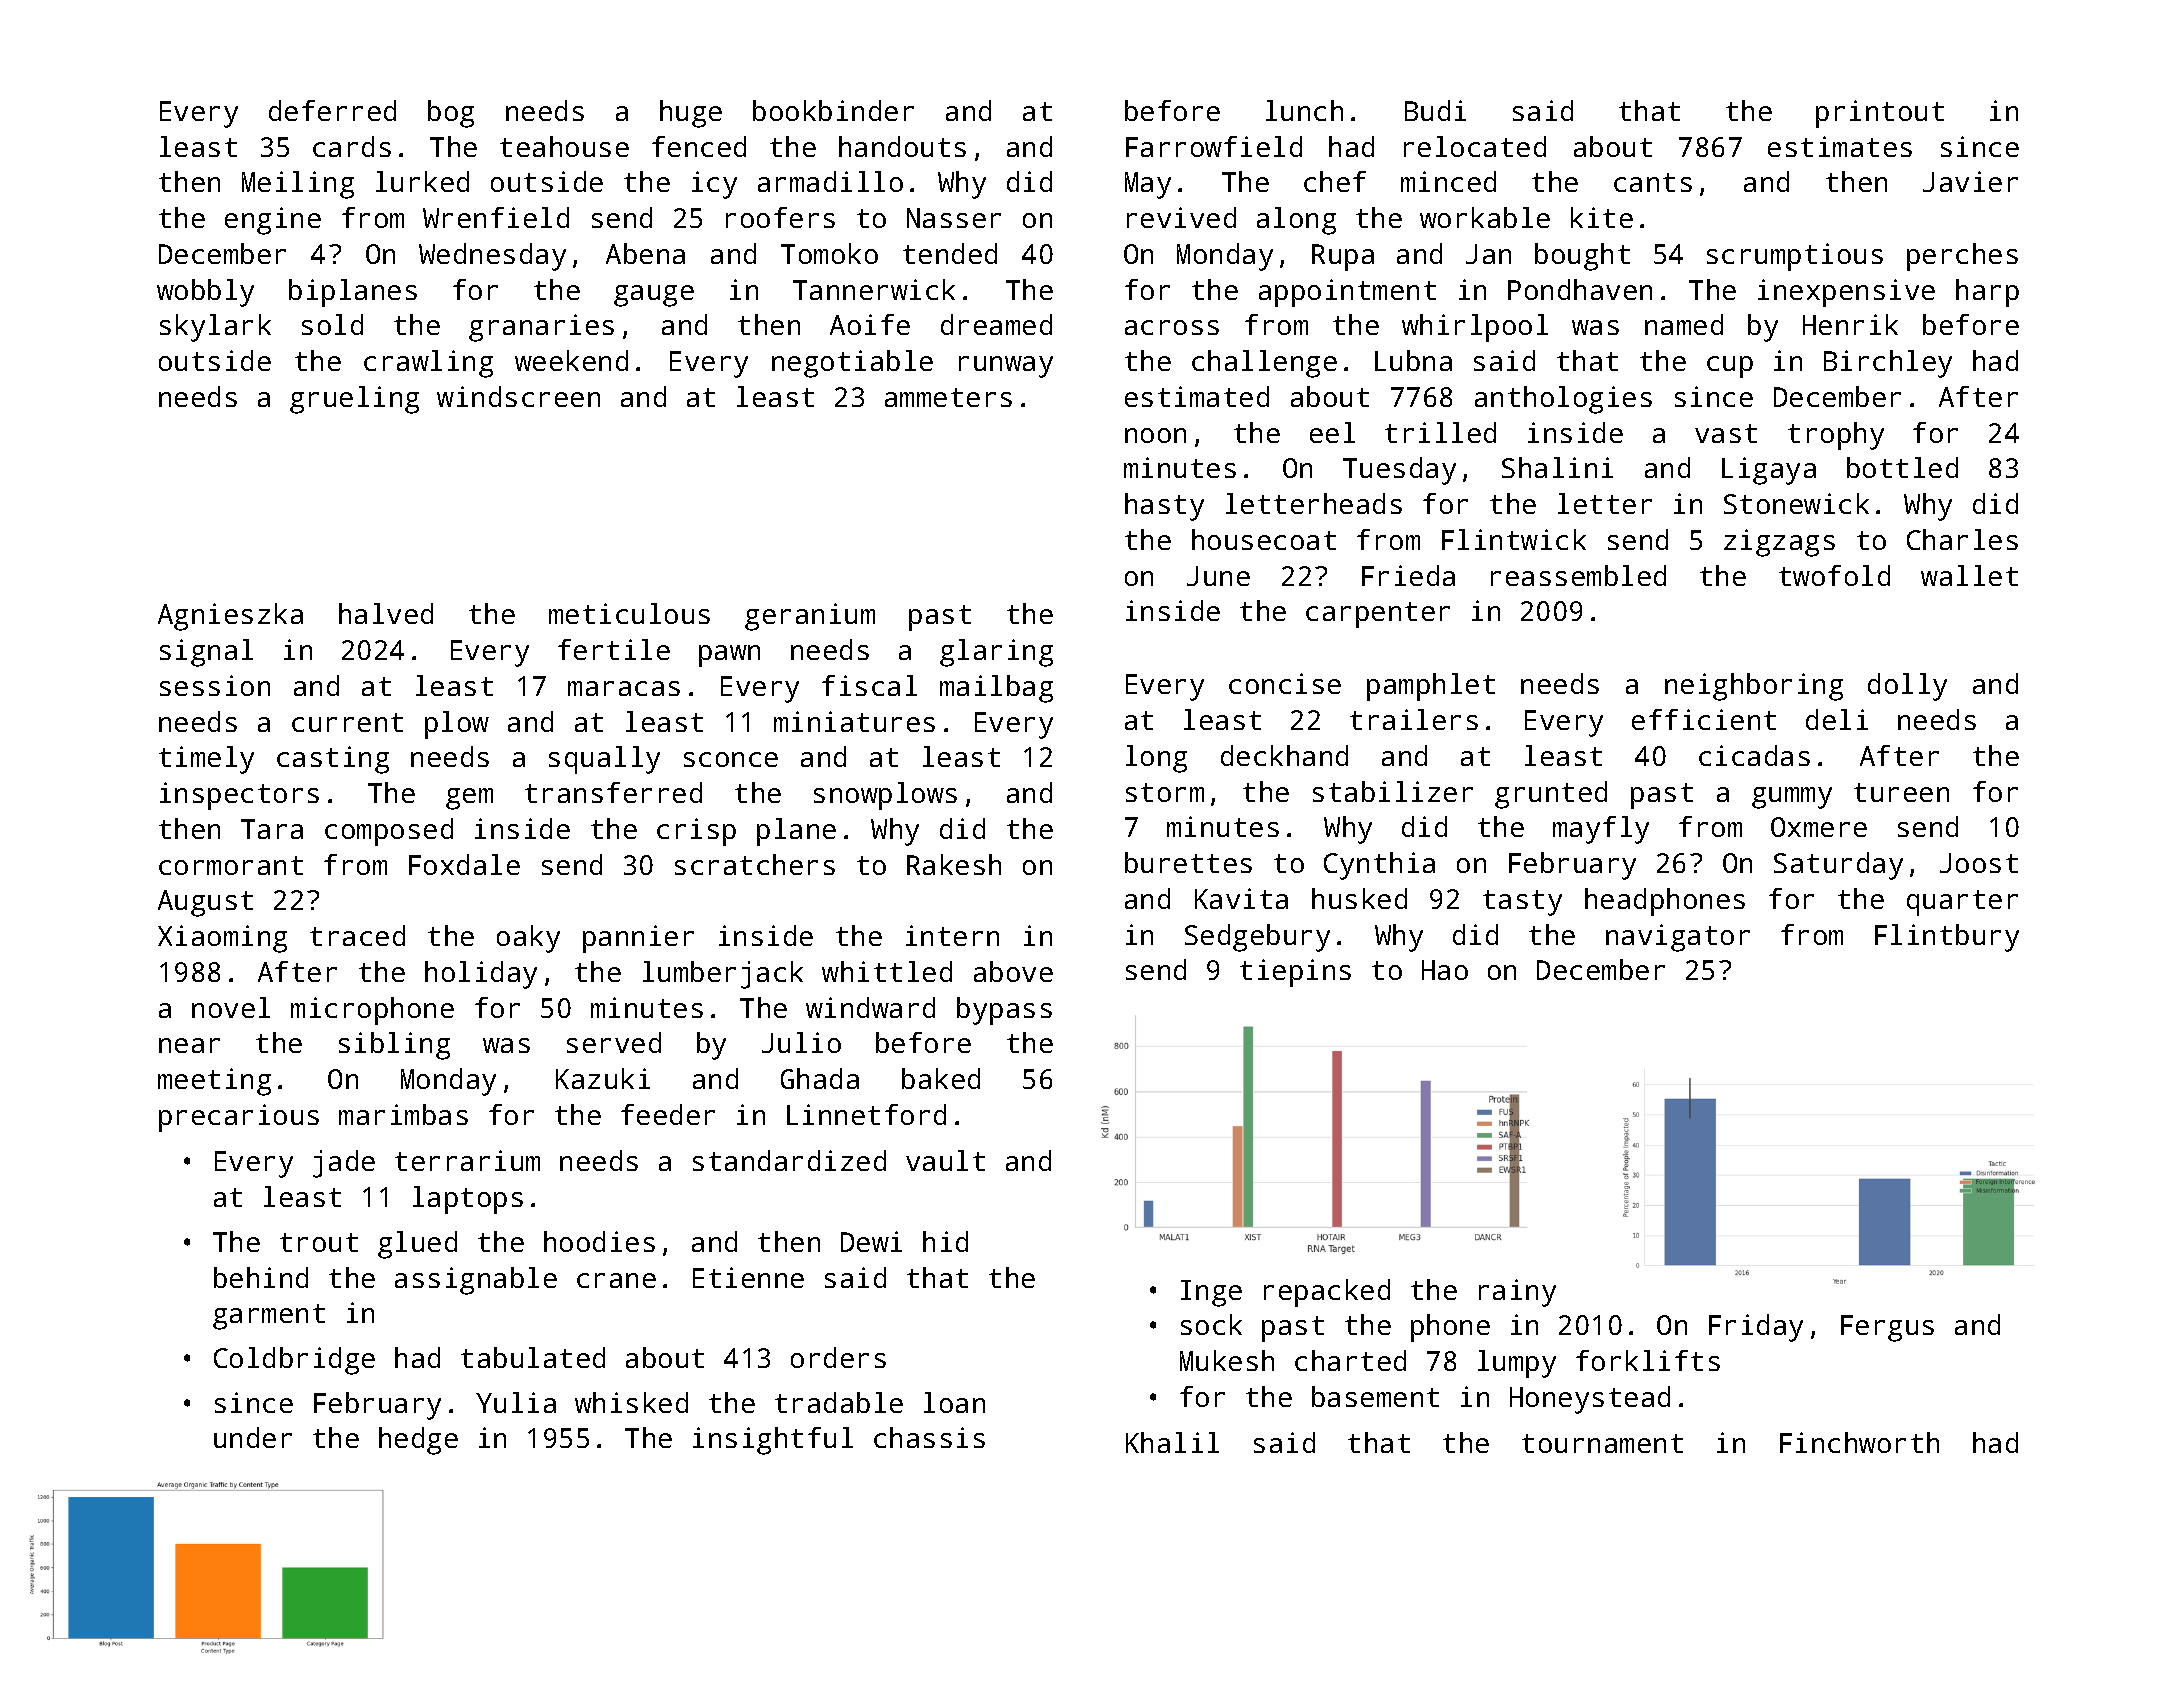 Image resolution: width=2178 pixels, height=1683 pixels. I want to click on Khalil, so click(1172, 1442).
